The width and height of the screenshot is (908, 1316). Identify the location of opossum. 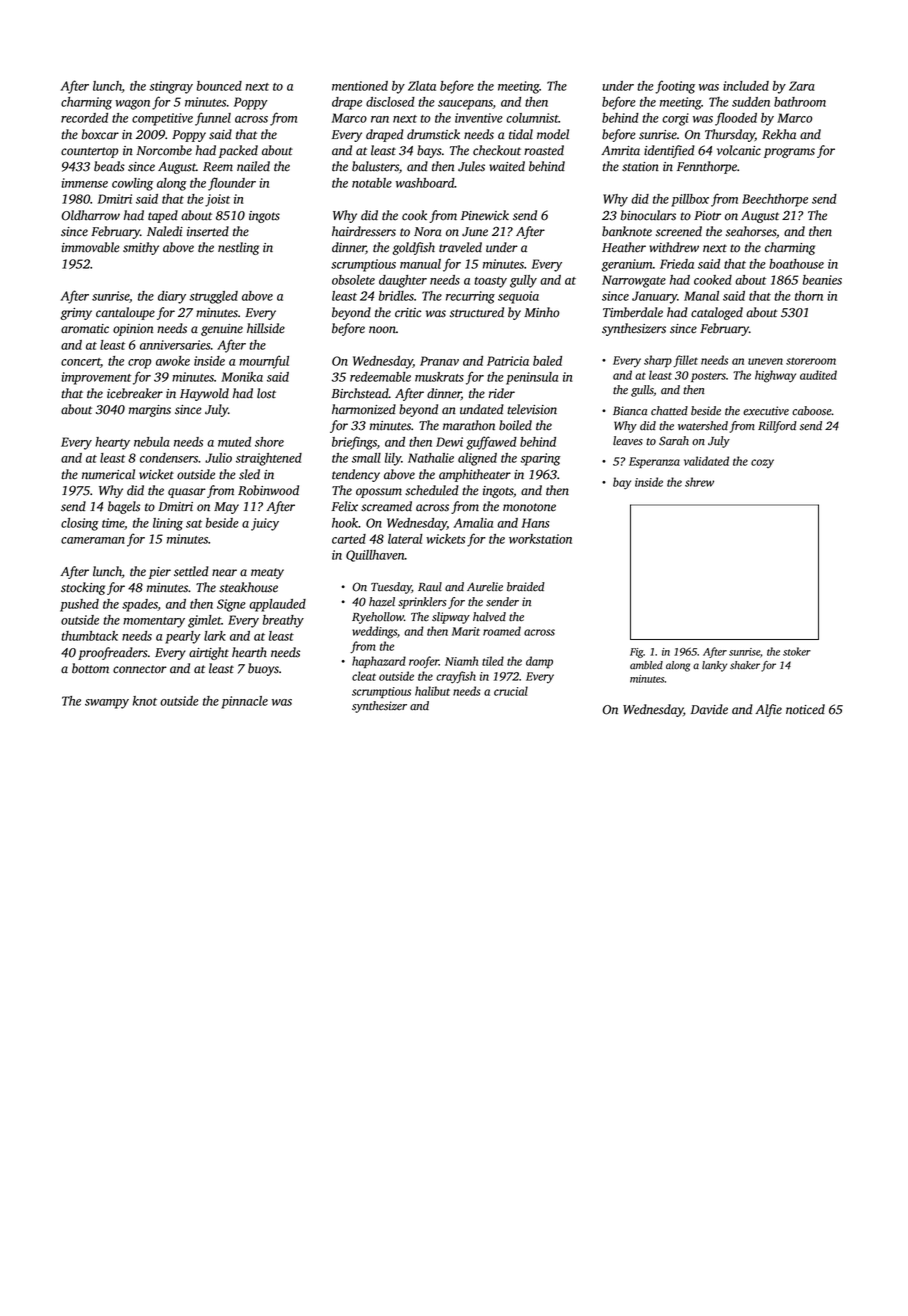
(379, 493).
